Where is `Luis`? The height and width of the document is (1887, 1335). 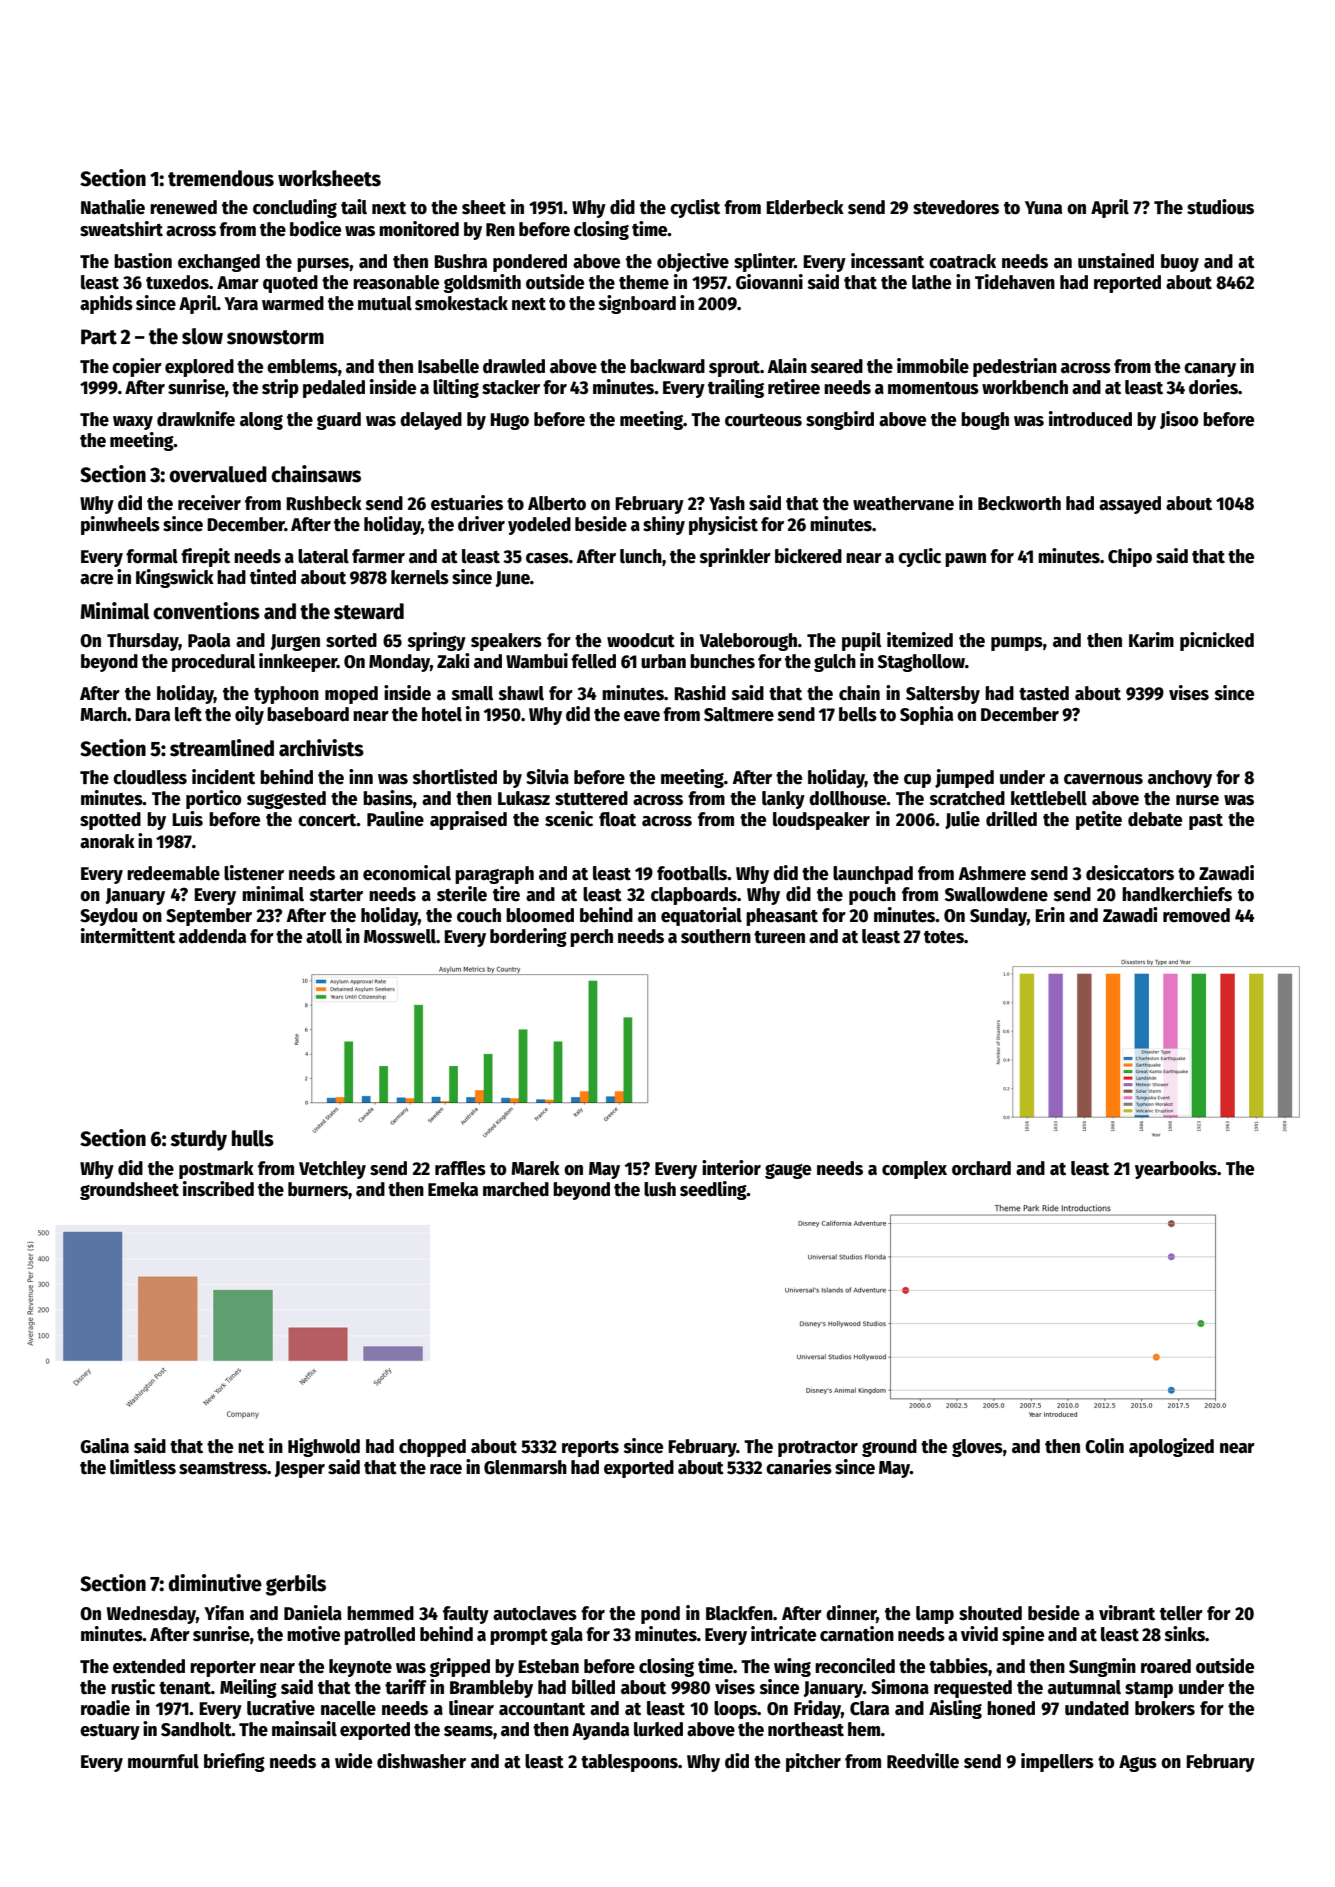 Luis is located at coordinates (187, 819).
